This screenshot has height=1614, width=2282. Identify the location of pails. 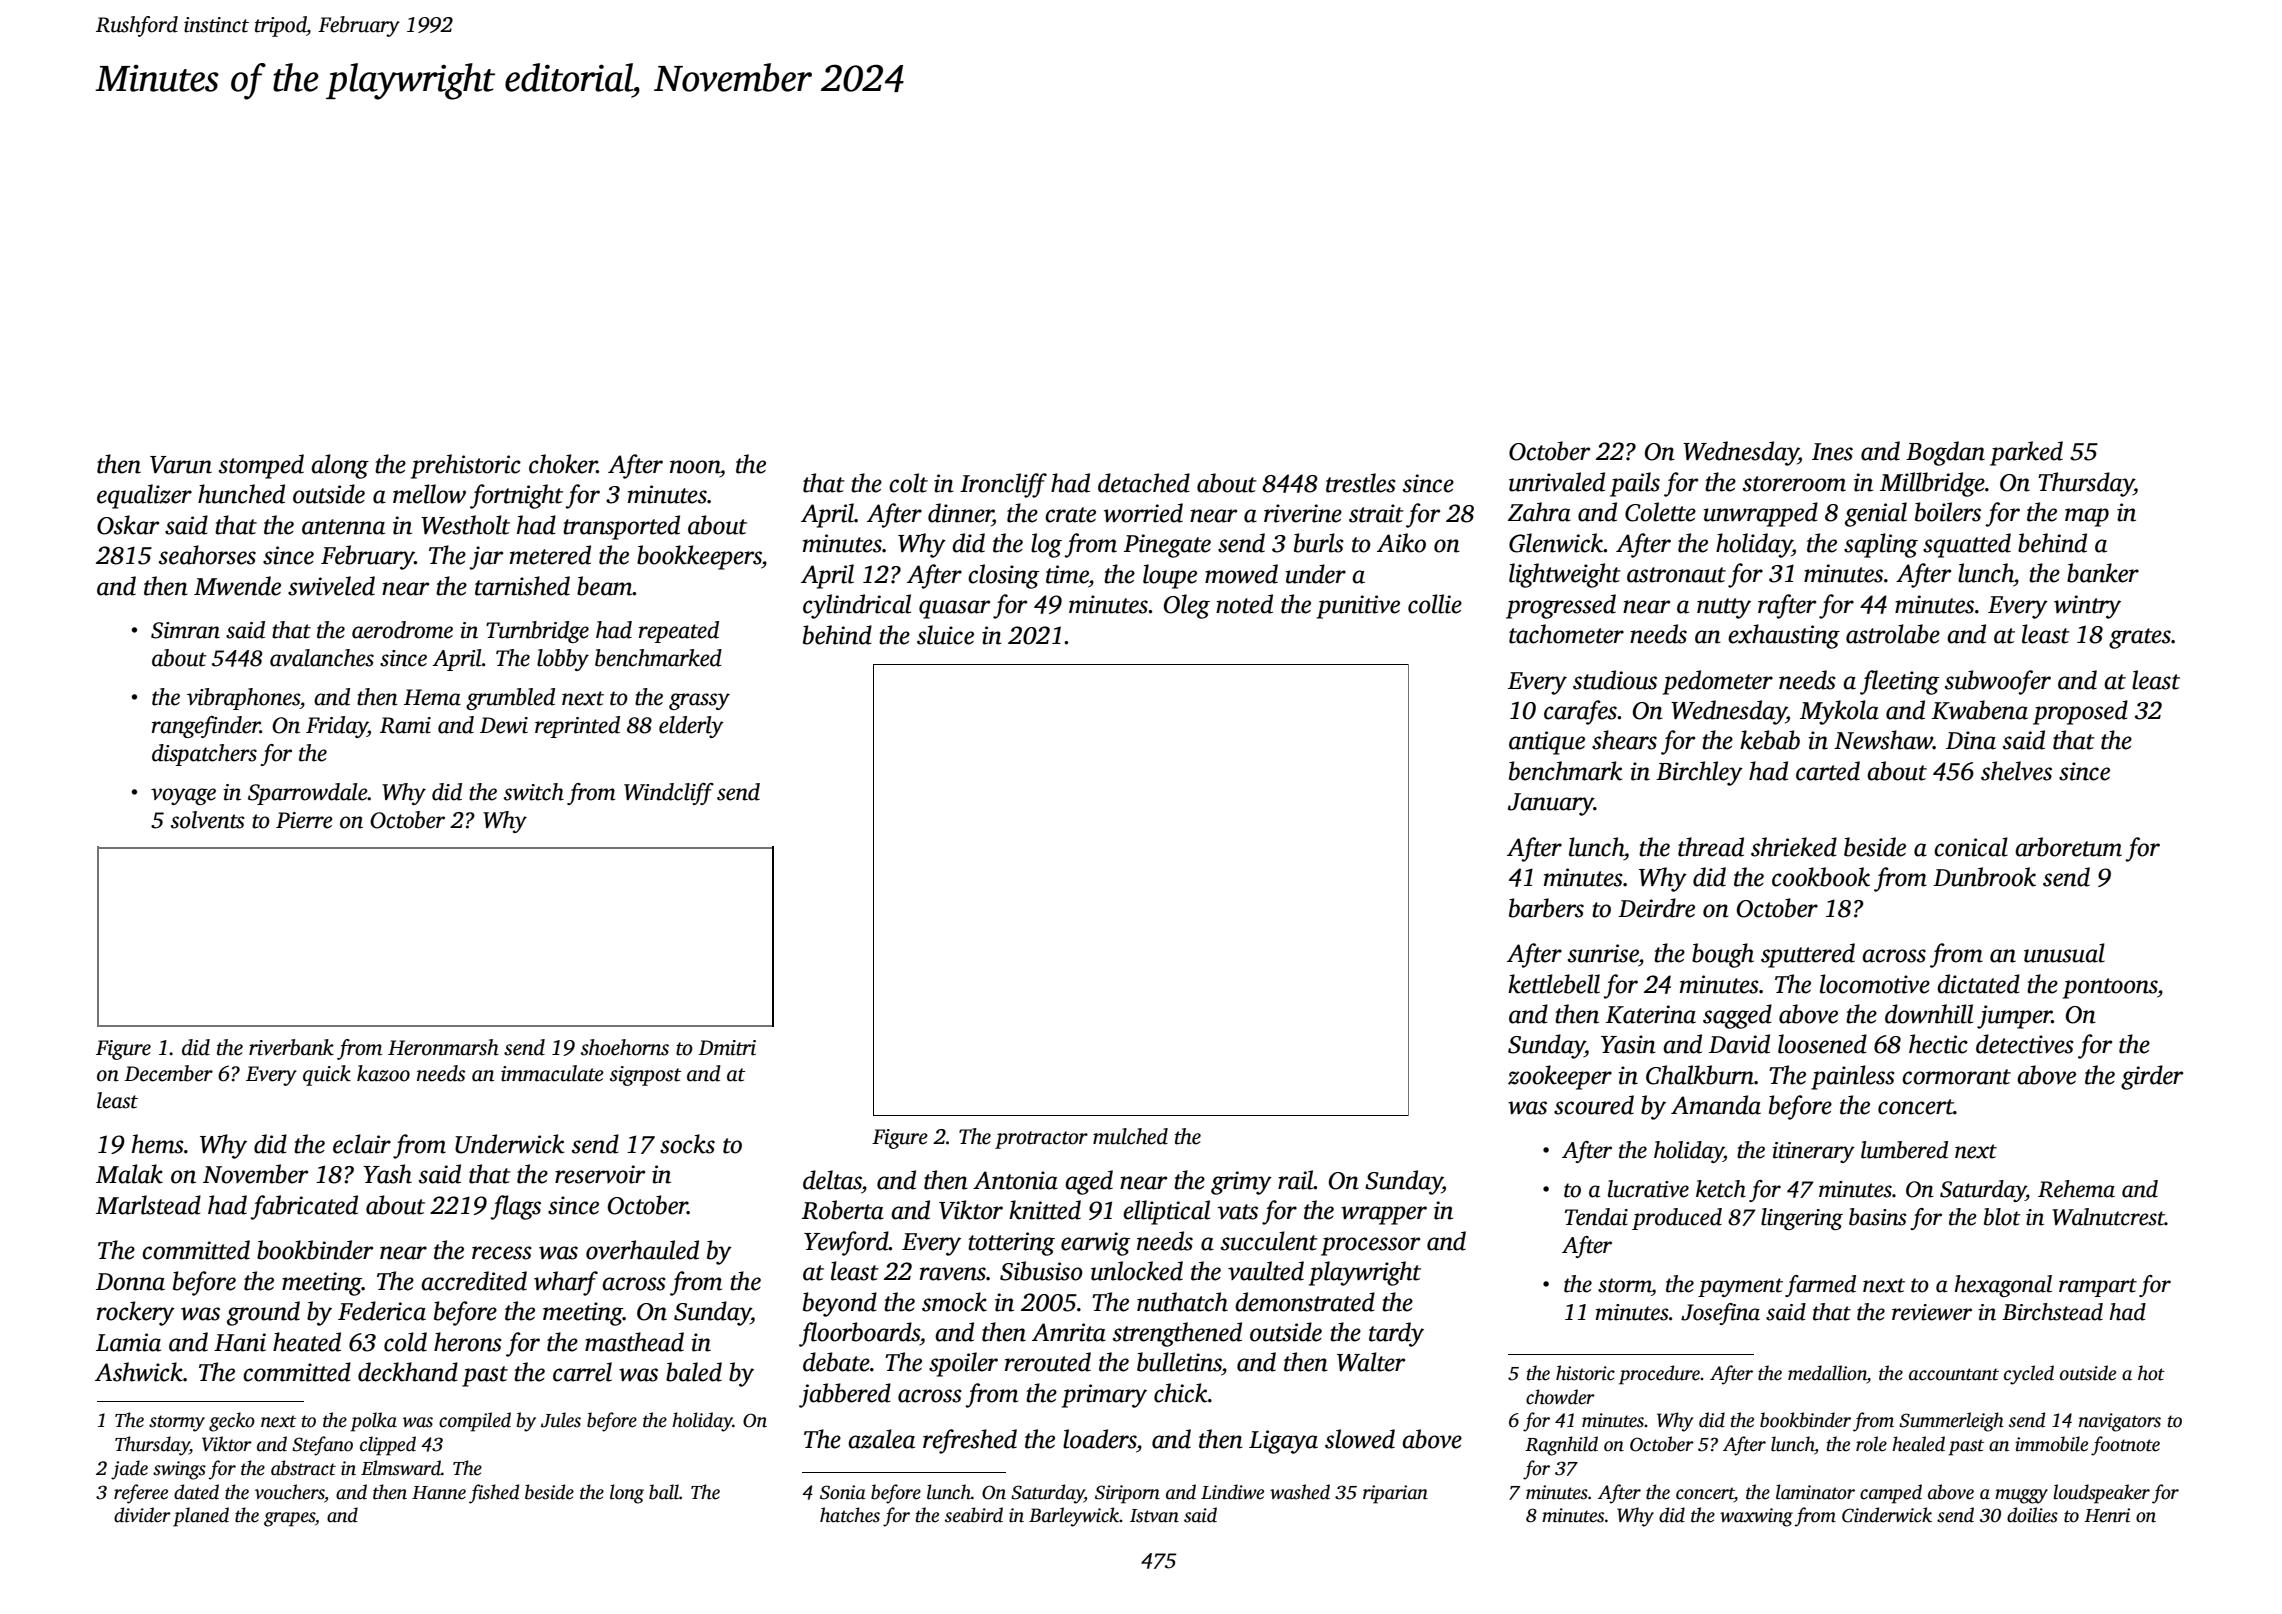
(1635, 484).
